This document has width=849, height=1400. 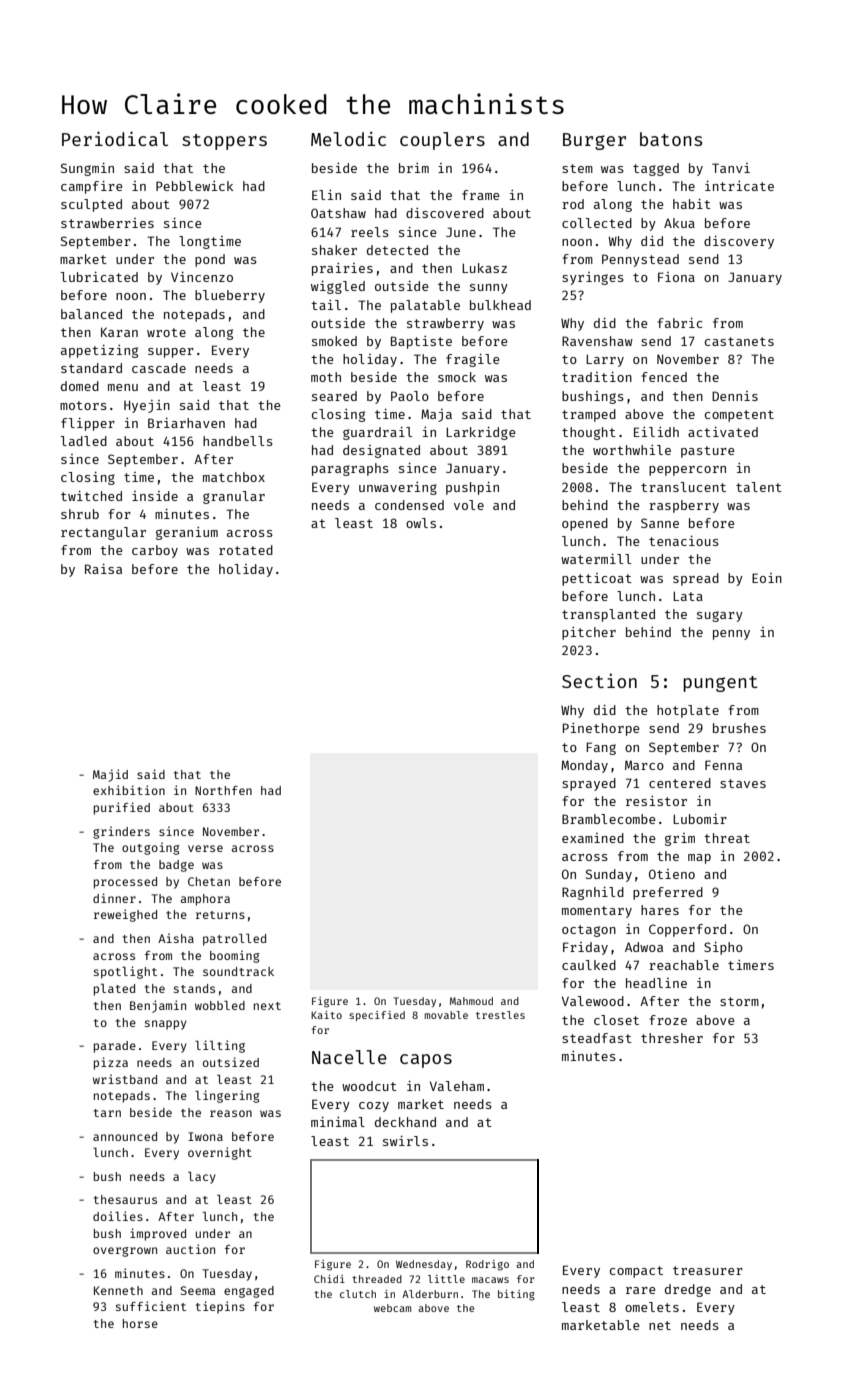 What do you see at coordinates (421, 523) in the document?
I see `owls` at bounding box center [421, 523].
